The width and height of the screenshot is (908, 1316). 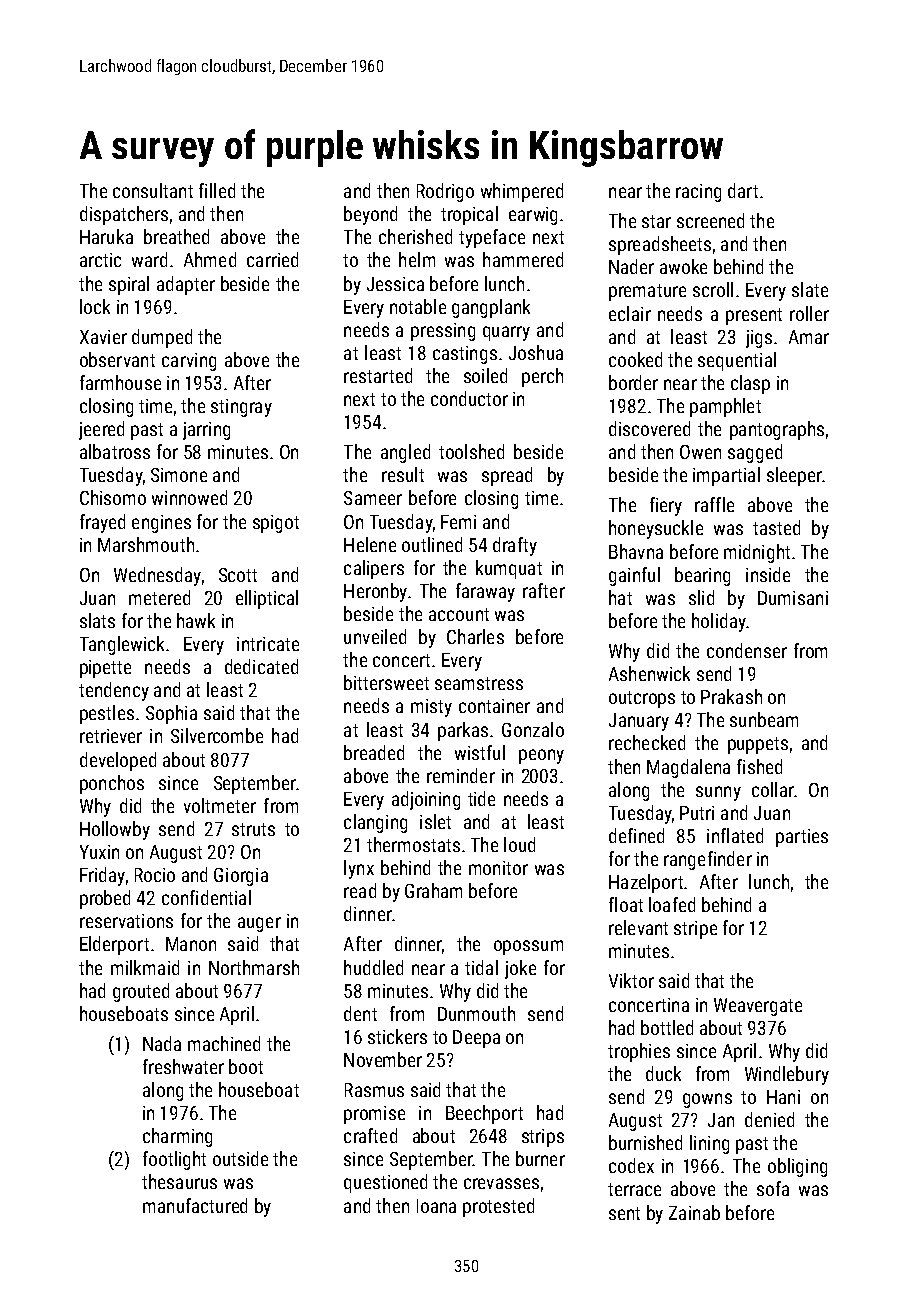 I want to click on cooked, so click(x=635, y=359).
